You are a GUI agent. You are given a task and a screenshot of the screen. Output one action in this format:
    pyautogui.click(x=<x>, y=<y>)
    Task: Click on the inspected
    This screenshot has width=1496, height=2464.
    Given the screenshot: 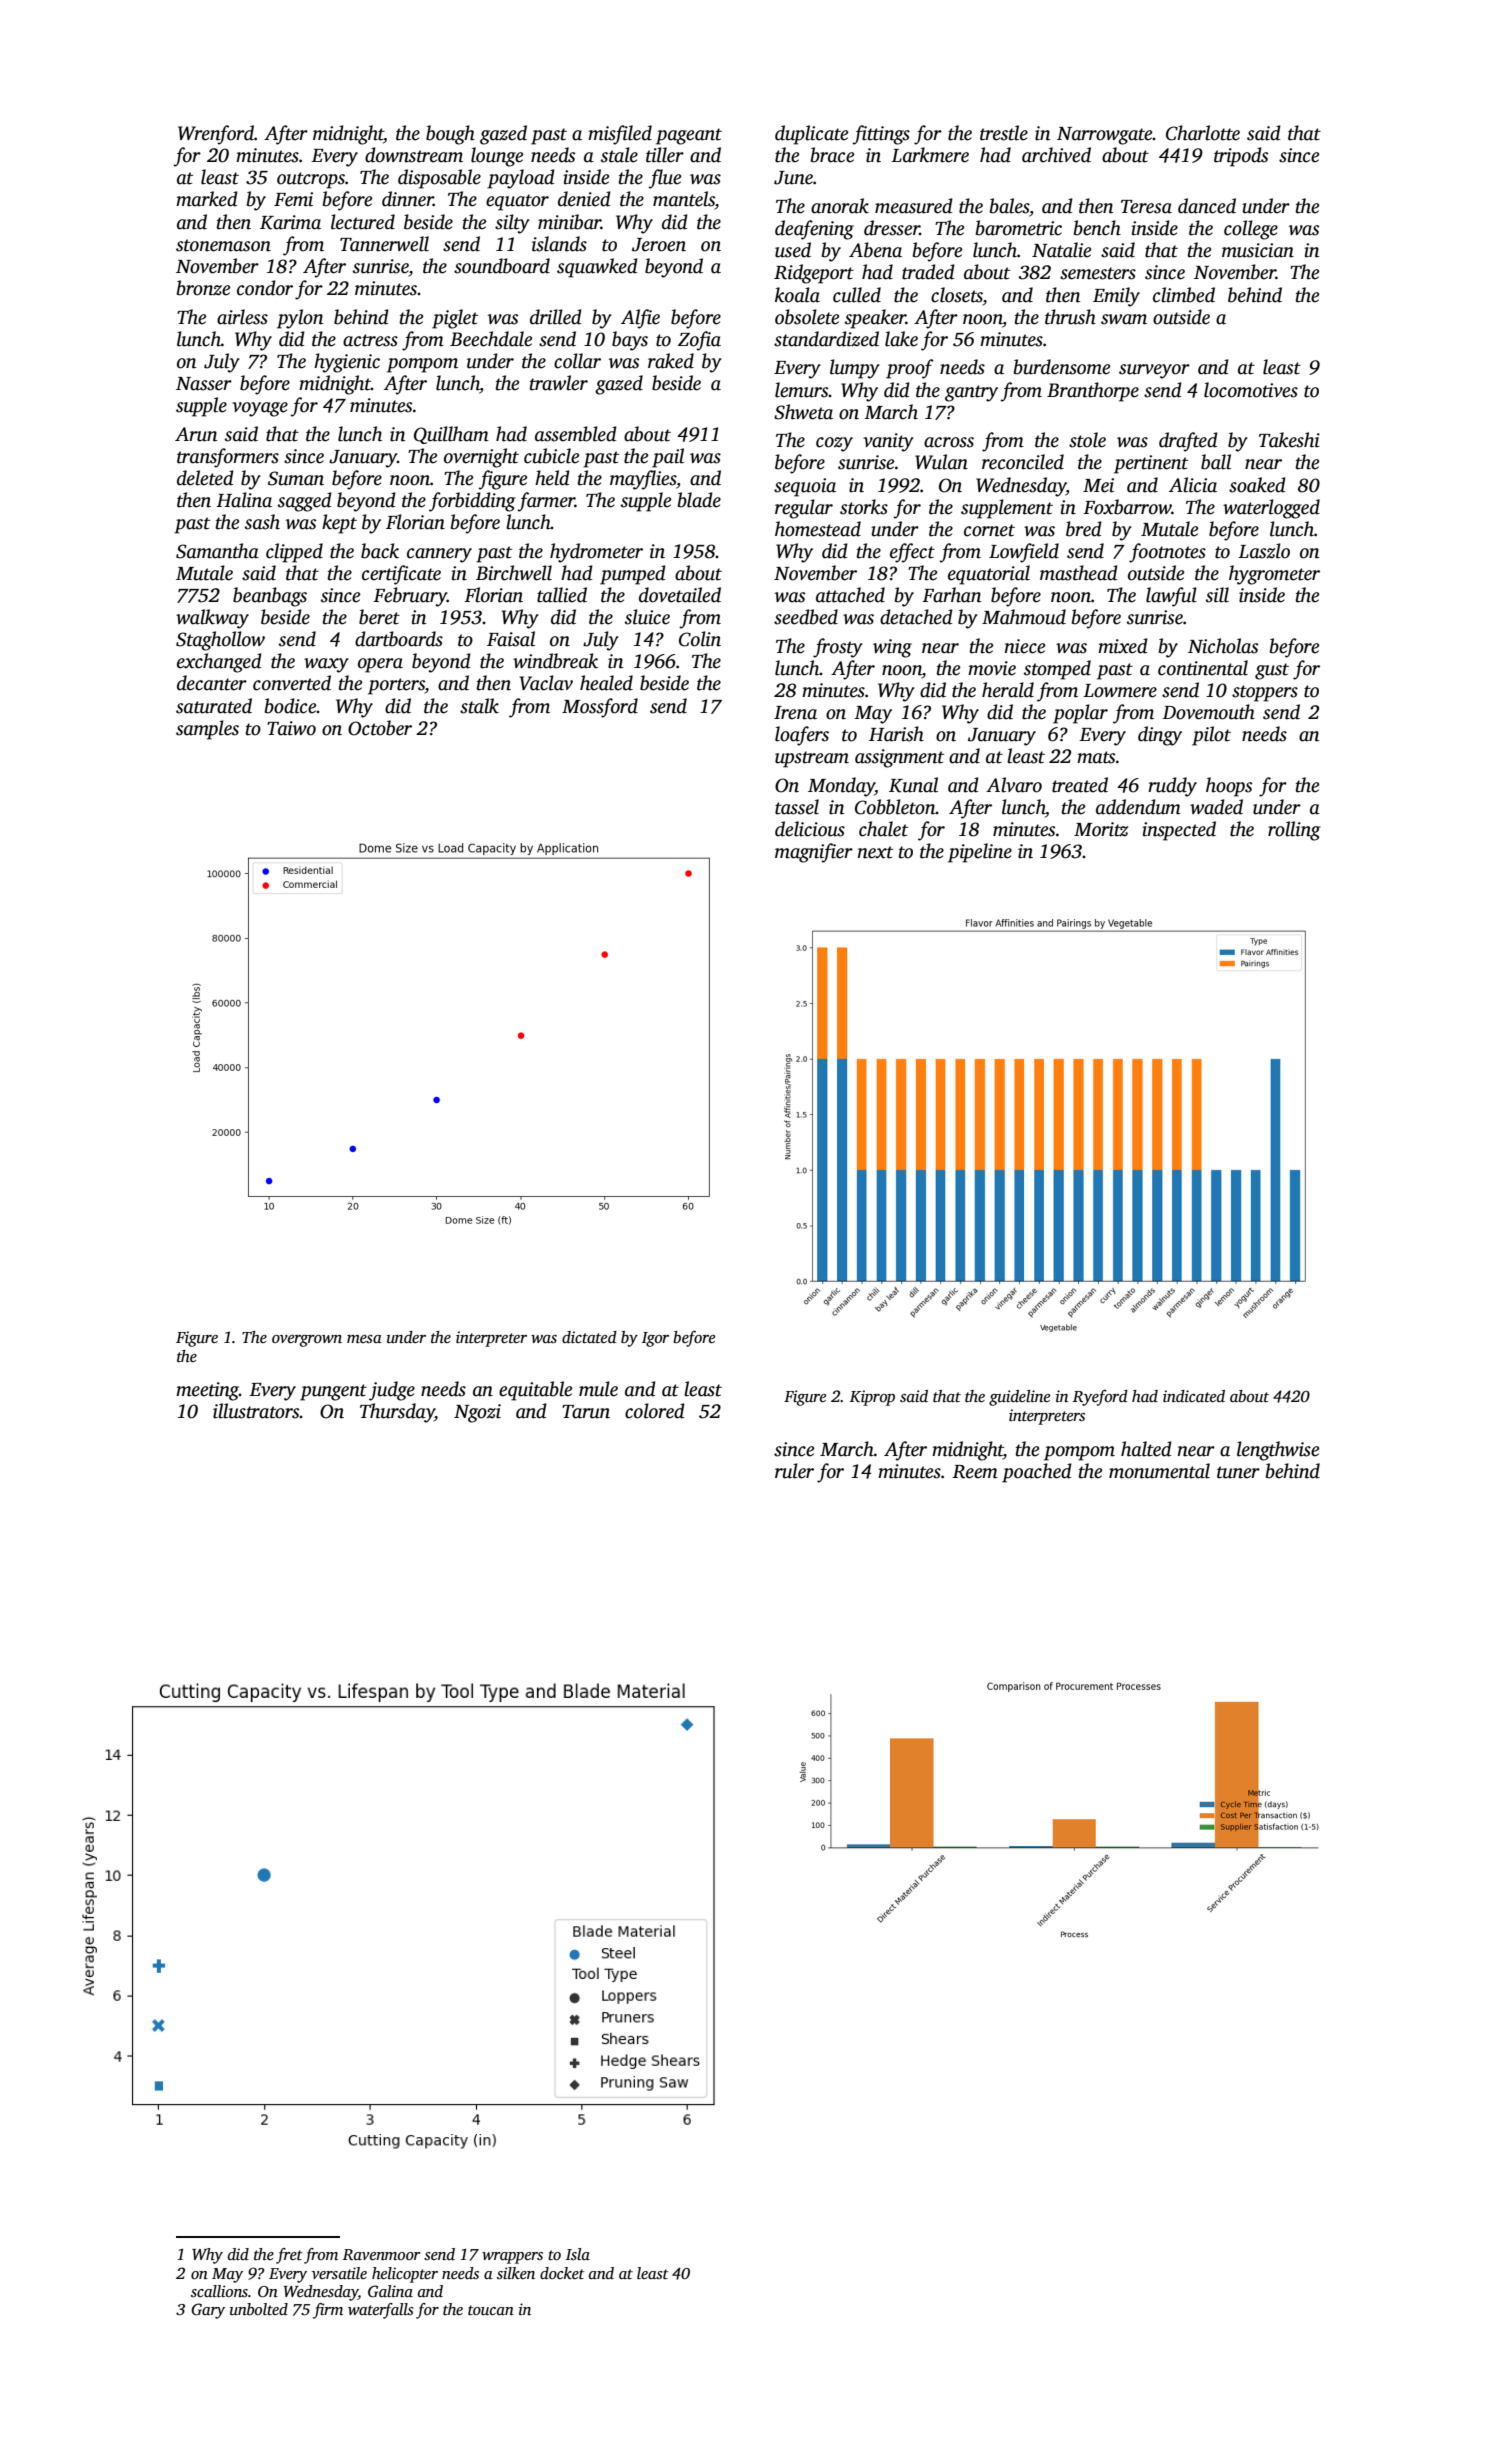 What is the action you would take?
    pyautogui.click(x=1179, y=831)
